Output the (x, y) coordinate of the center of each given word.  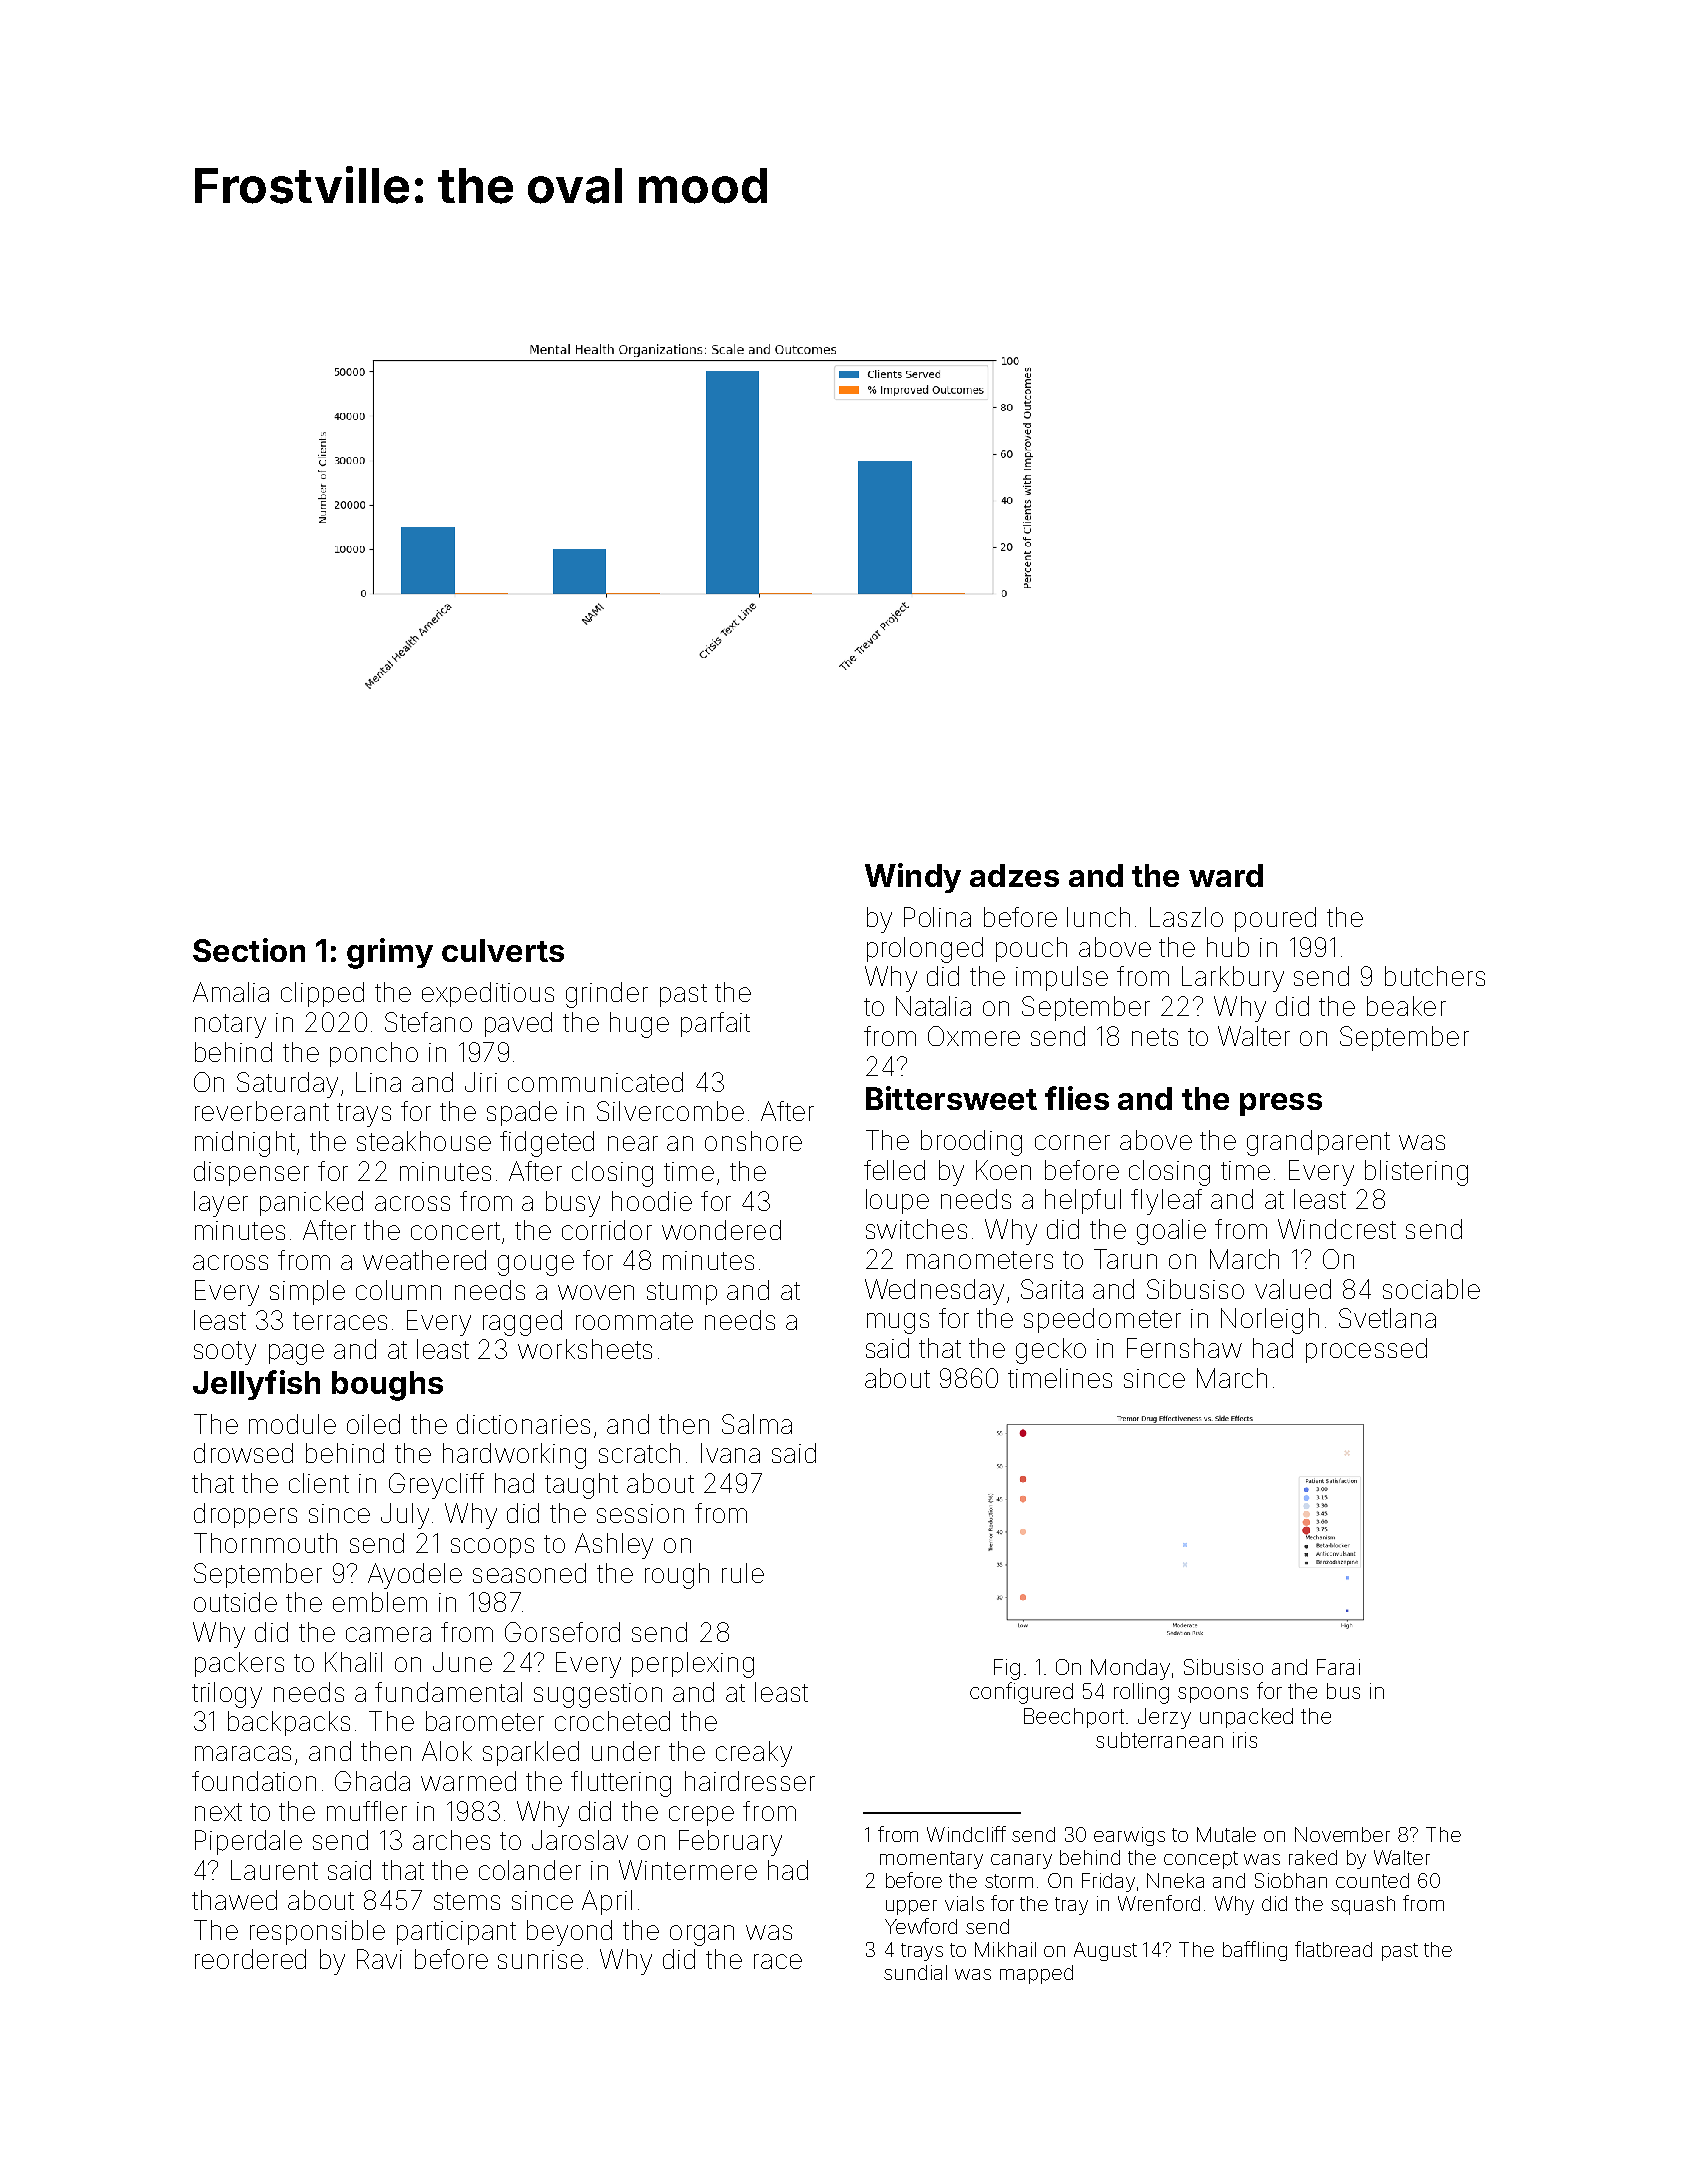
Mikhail (1005, 1949)
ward (1226, 875)
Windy (913, 878)
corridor (607, 1230)
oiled (373, 1424)
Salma (757, 1424)
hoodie (652, 1201)
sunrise (540, 1959)
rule (743, 1573)
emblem (380, 1602)
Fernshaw (1184, 1348)
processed (1366, 1350)
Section (249, 950)
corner (1072, 1142)
